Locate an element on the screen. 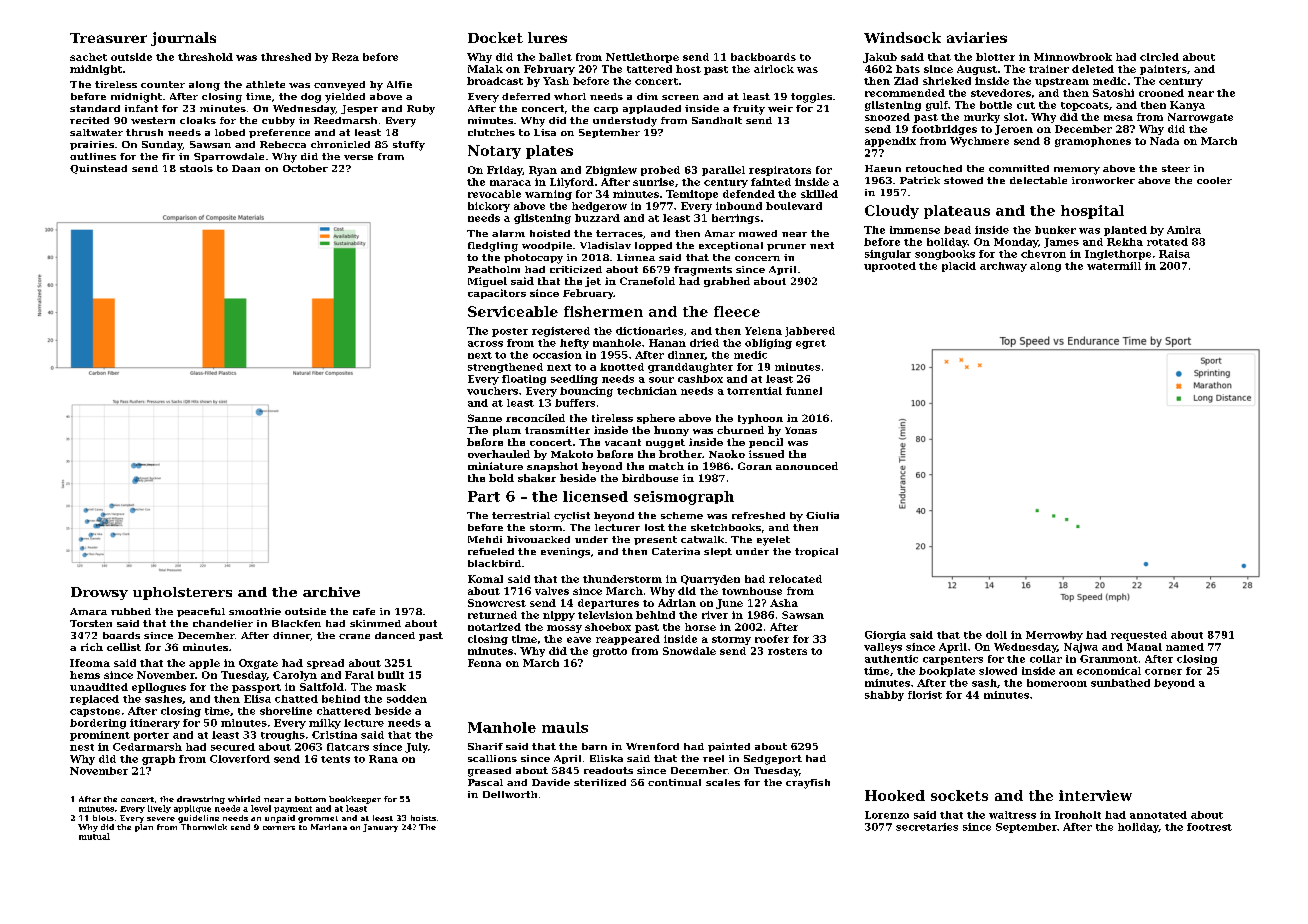  Hooked is located at coordinates (895, 795).
